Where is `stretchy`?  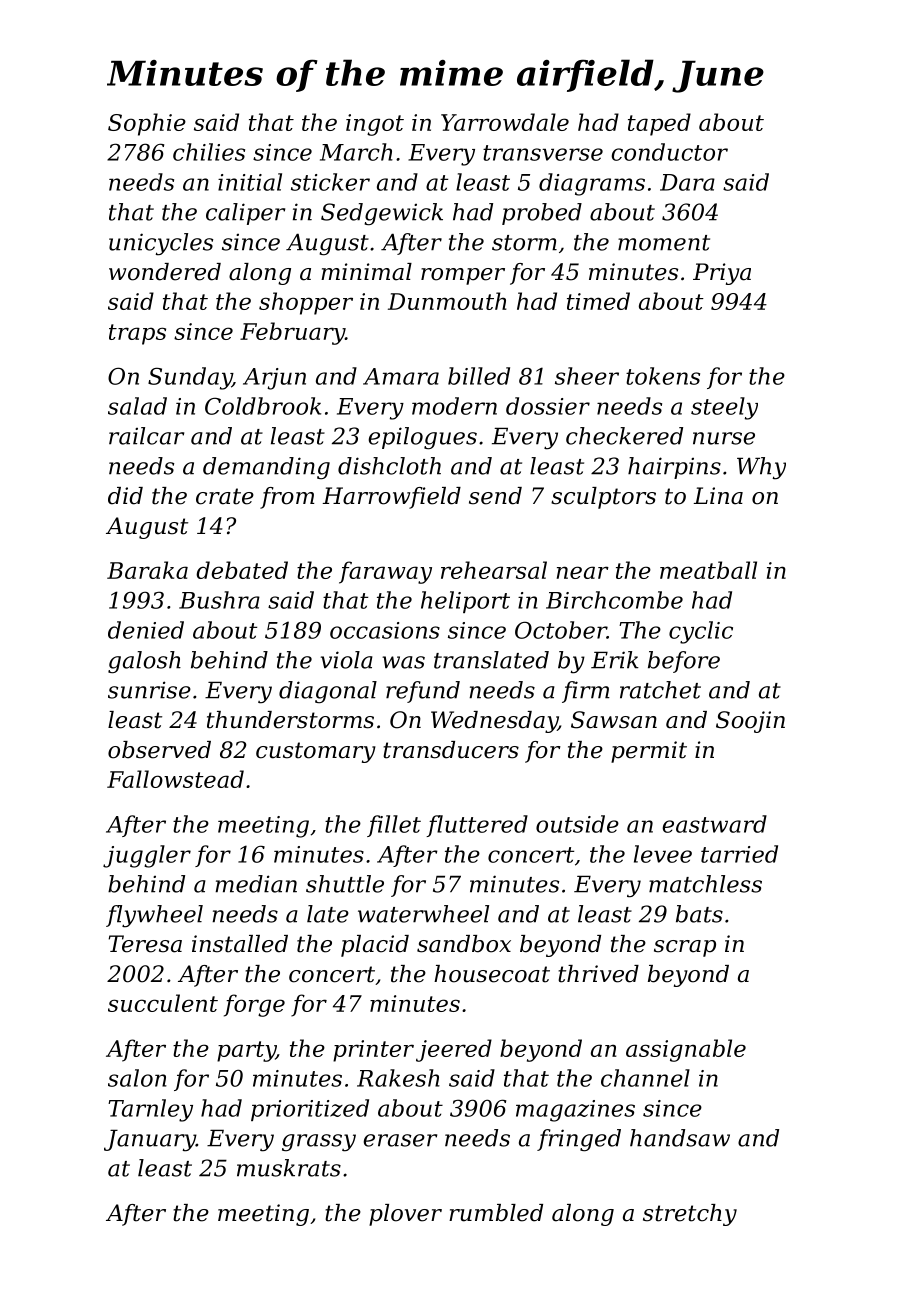 stretchy is located at coordinates (690, 1215).
